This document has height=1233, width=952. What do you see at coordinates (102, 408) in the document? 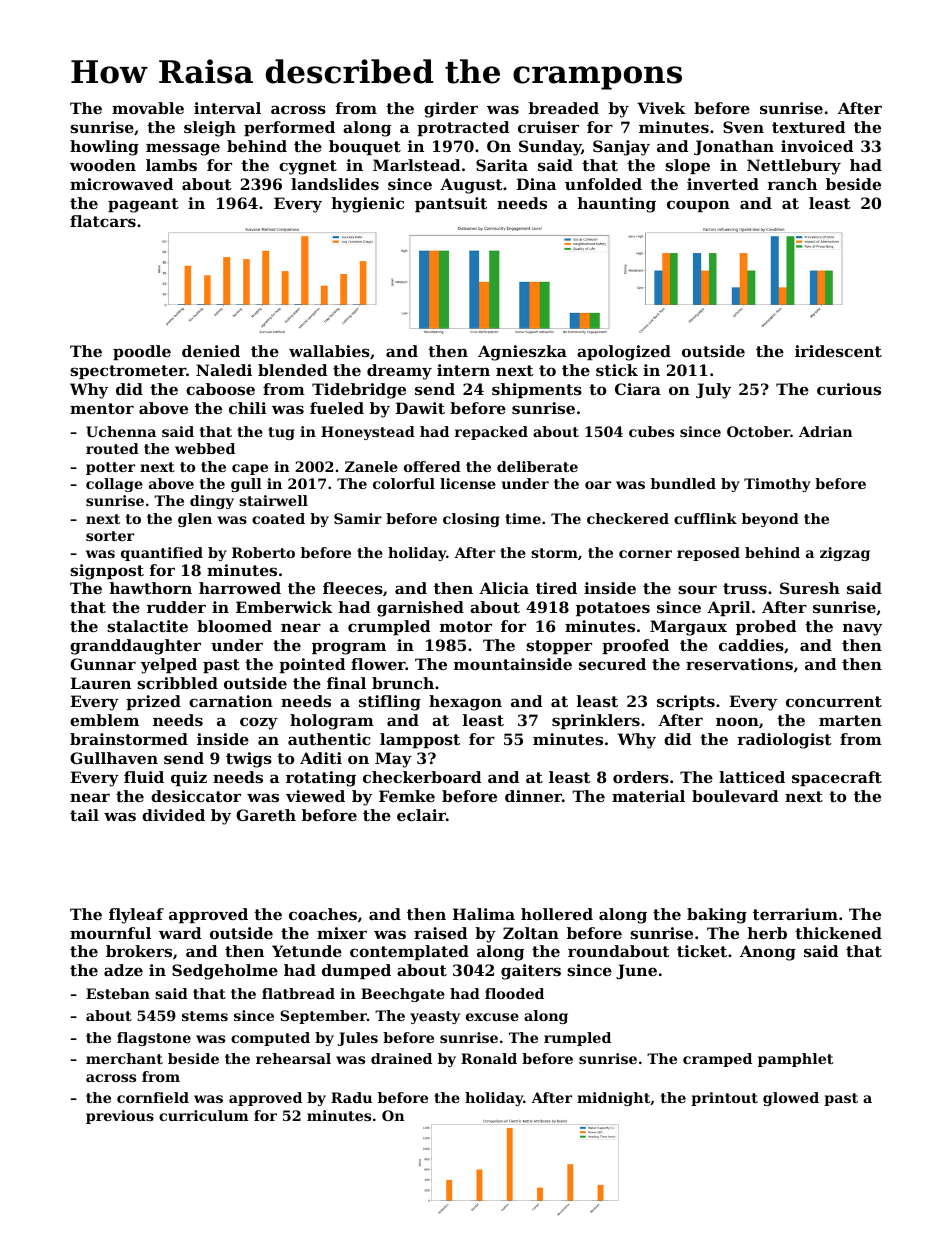
I see `mentor` at bounding box center [102, 408].
